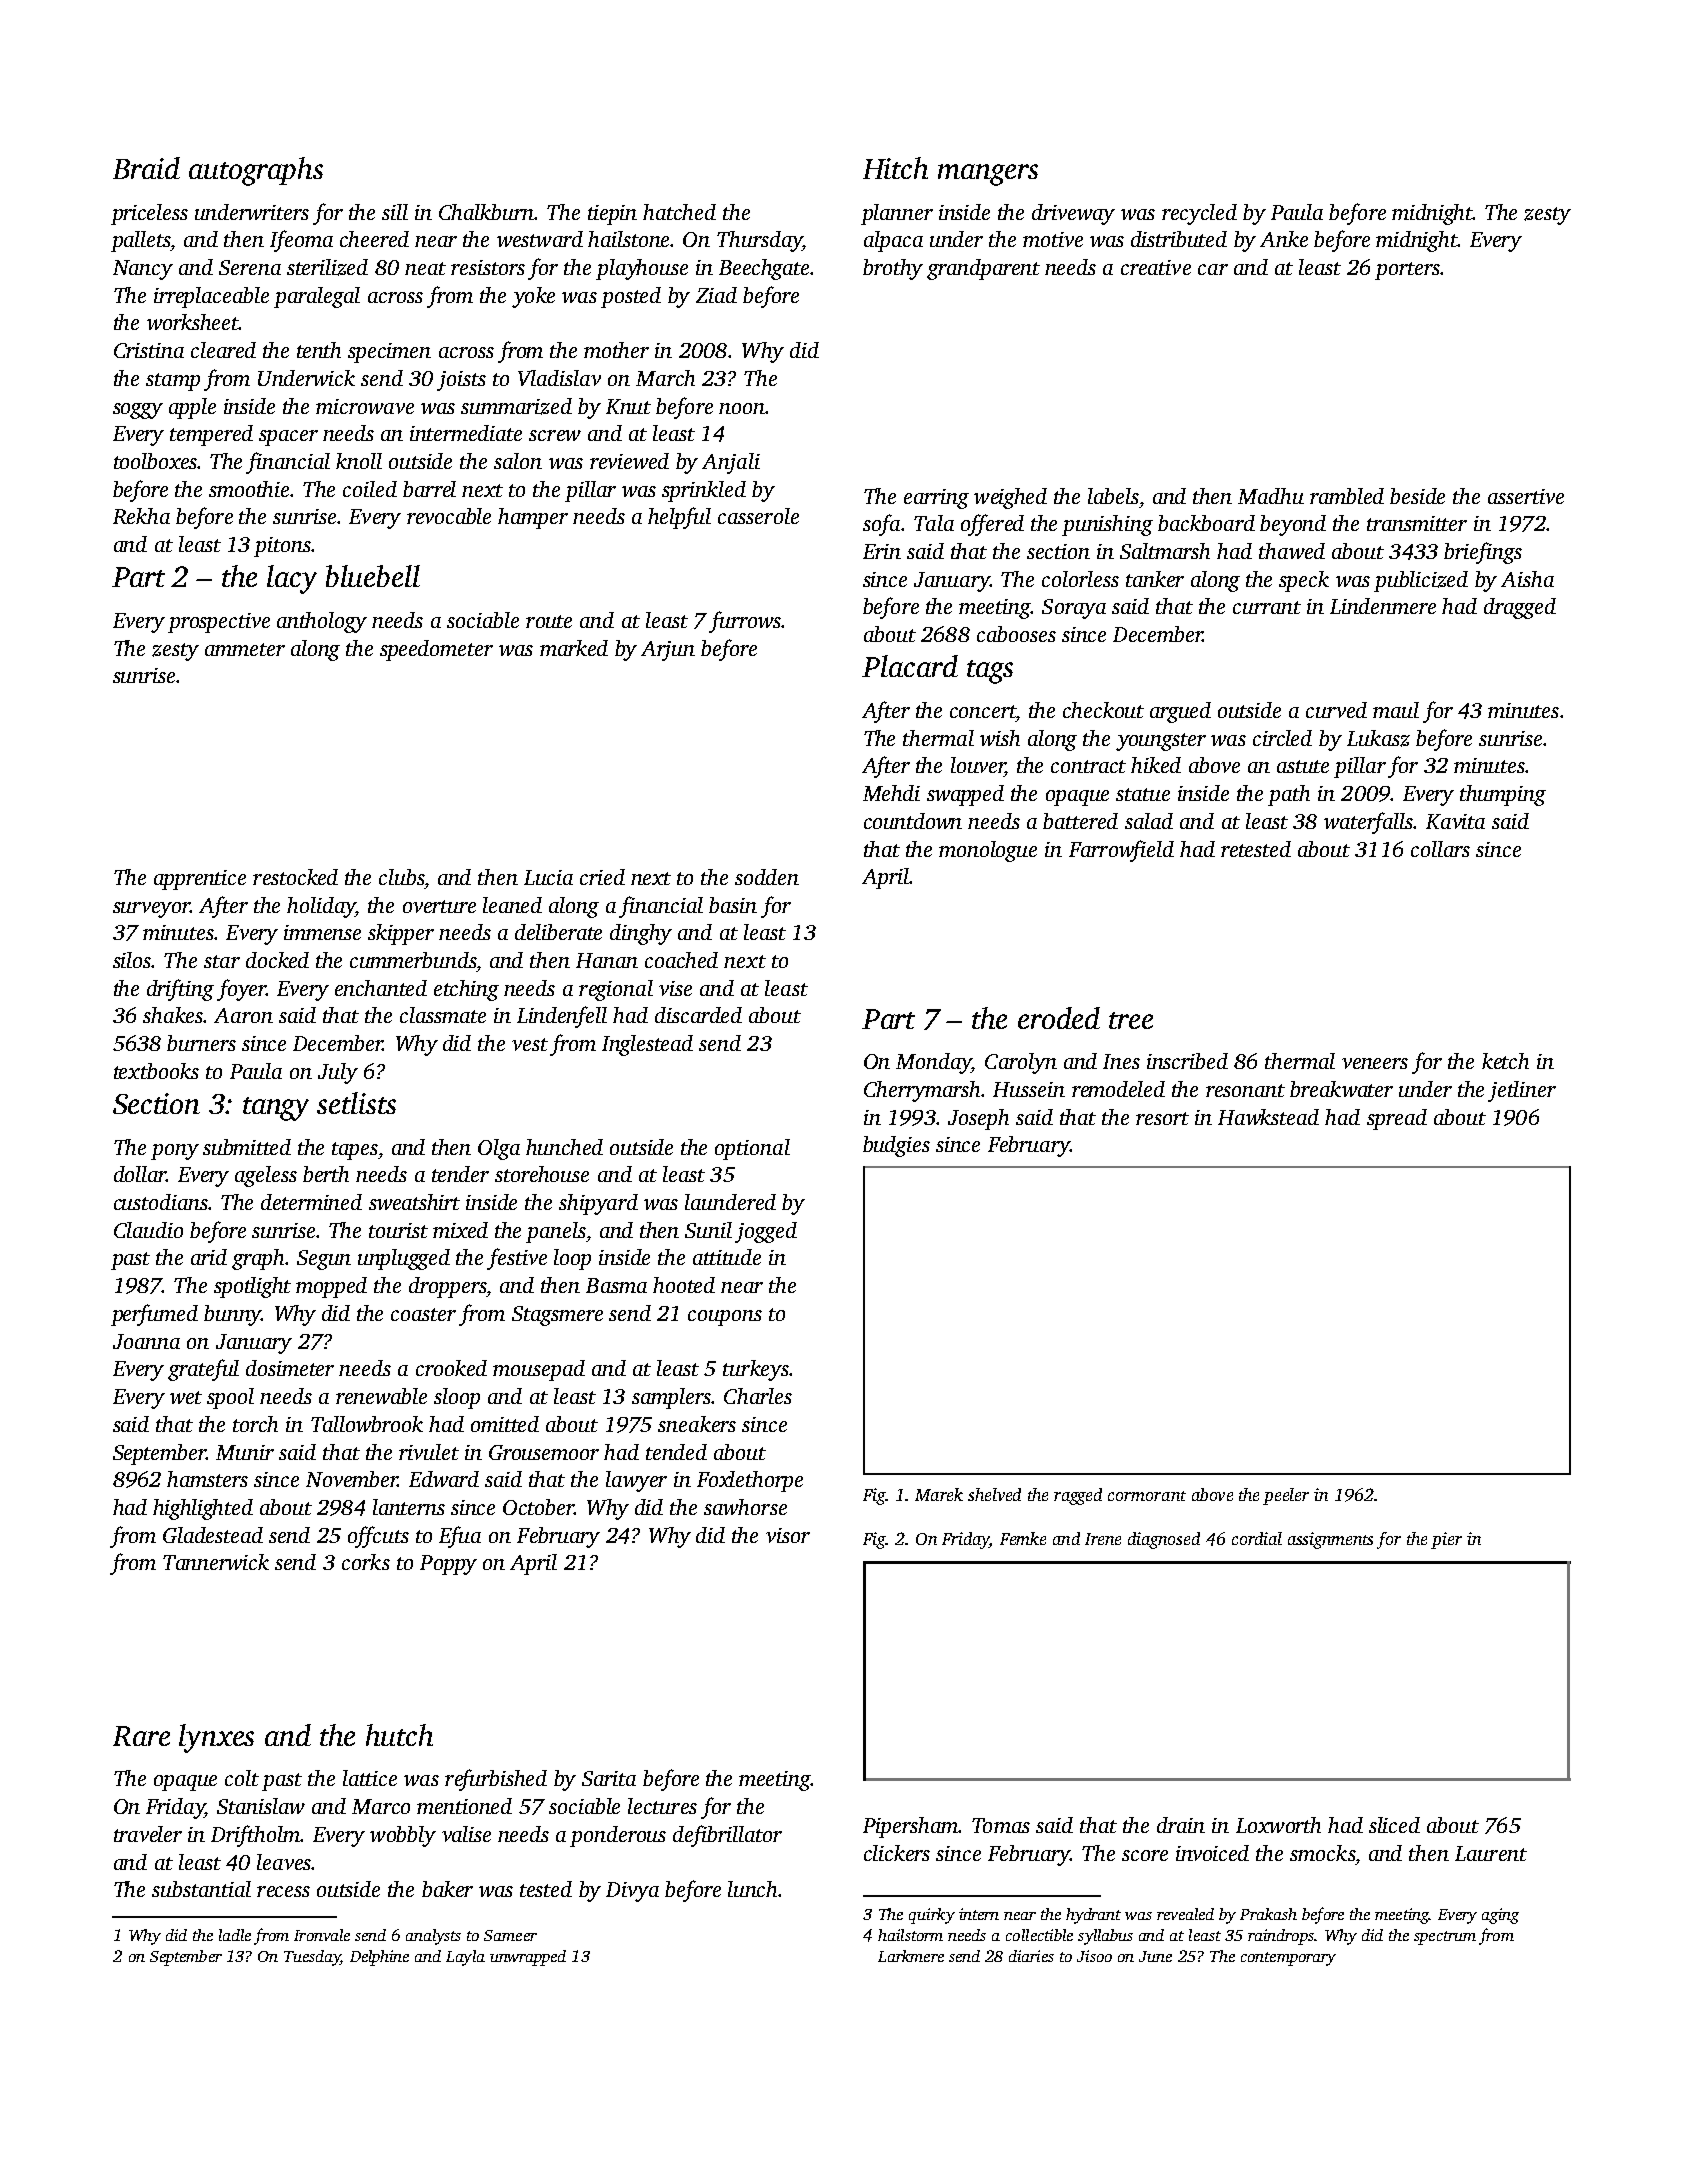 Image resolution: width=1683 pixels, height=2178 pixels. Describe the element at coordinates (235, 1935) in the document. I see `ladle` at that location.
